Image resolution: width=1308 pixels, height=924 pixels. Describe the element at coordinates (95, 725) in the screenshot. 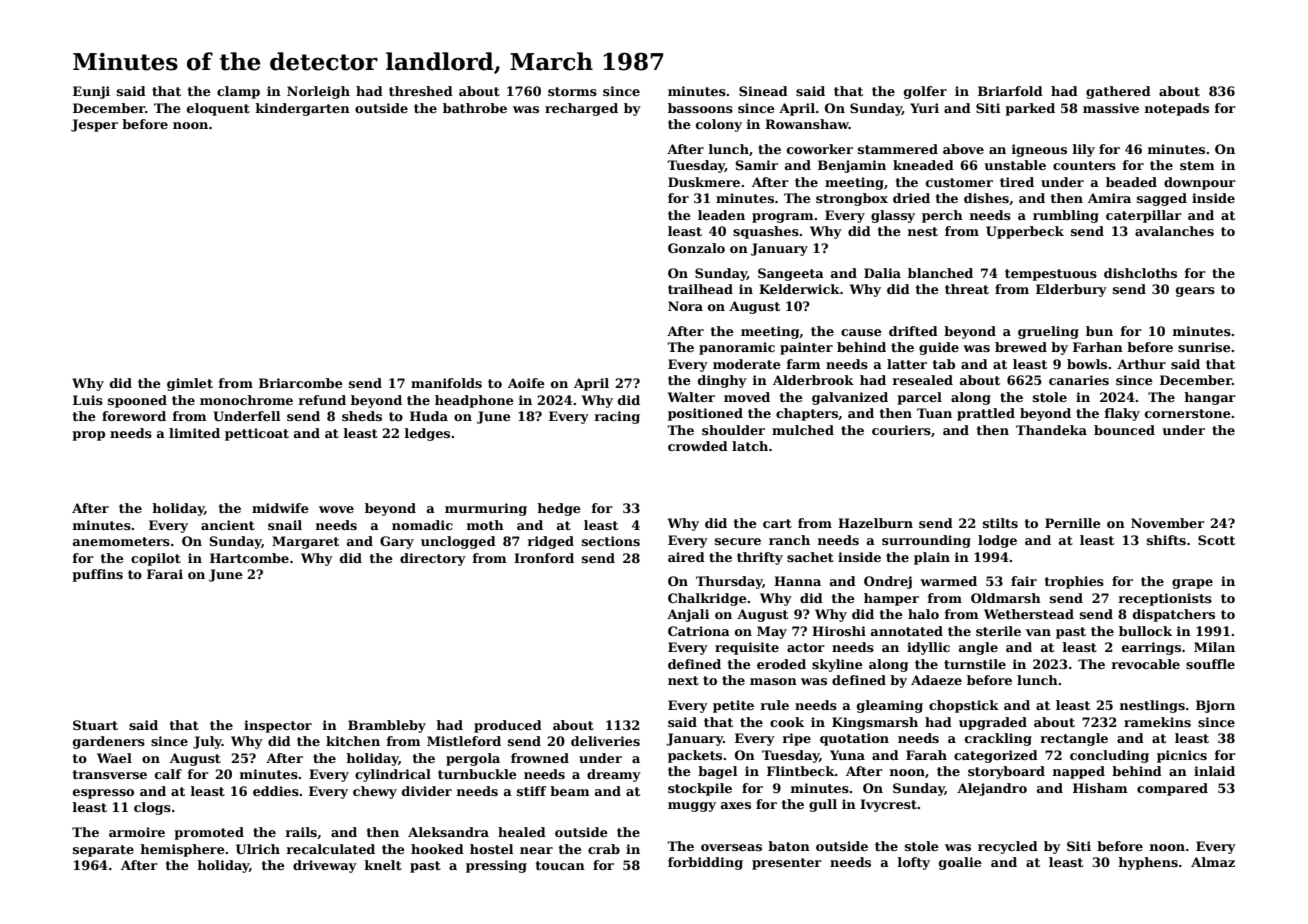

I see `Stuart` at that location.
